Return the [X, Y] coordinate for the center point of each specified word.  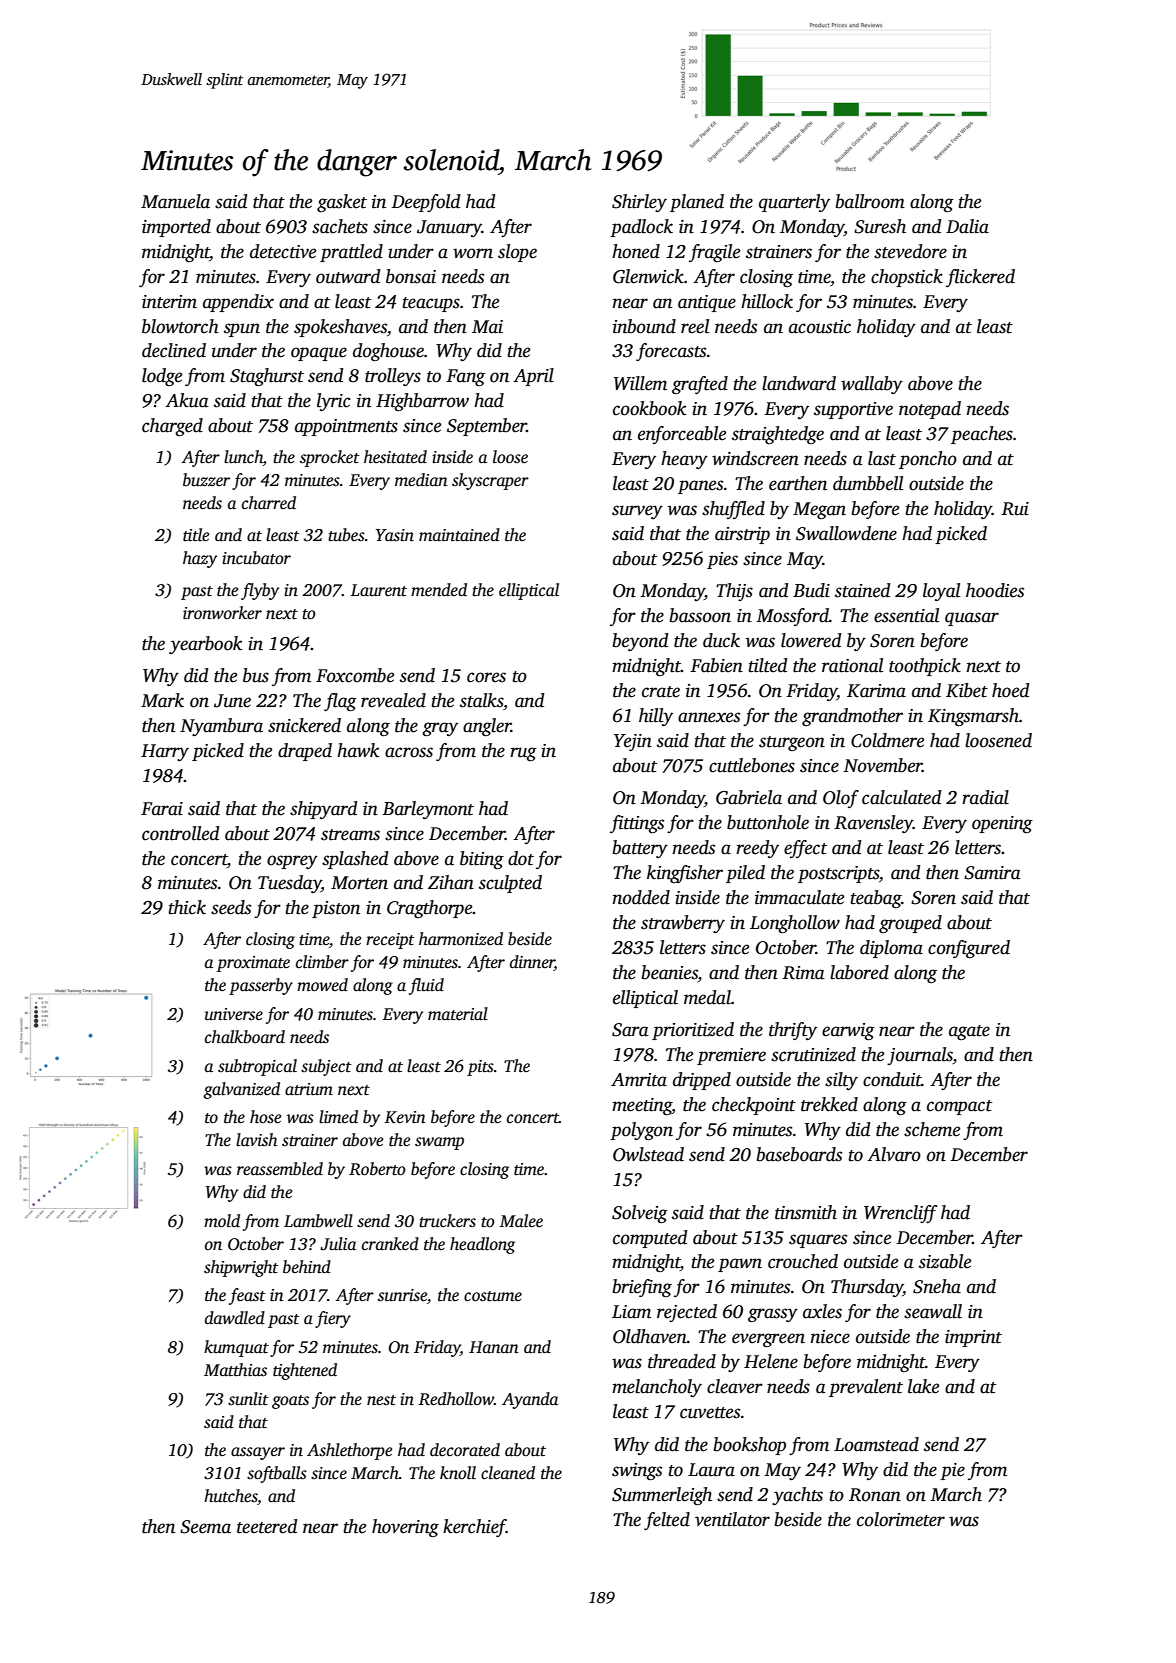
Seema [205, 1527]
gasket [342, 203]
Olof [841, 799]
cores [486, 677]
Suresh [880, 226]
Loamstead [876, 1444]
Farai [162, 809]
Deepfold [426, 203]
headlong [482, 1245]
